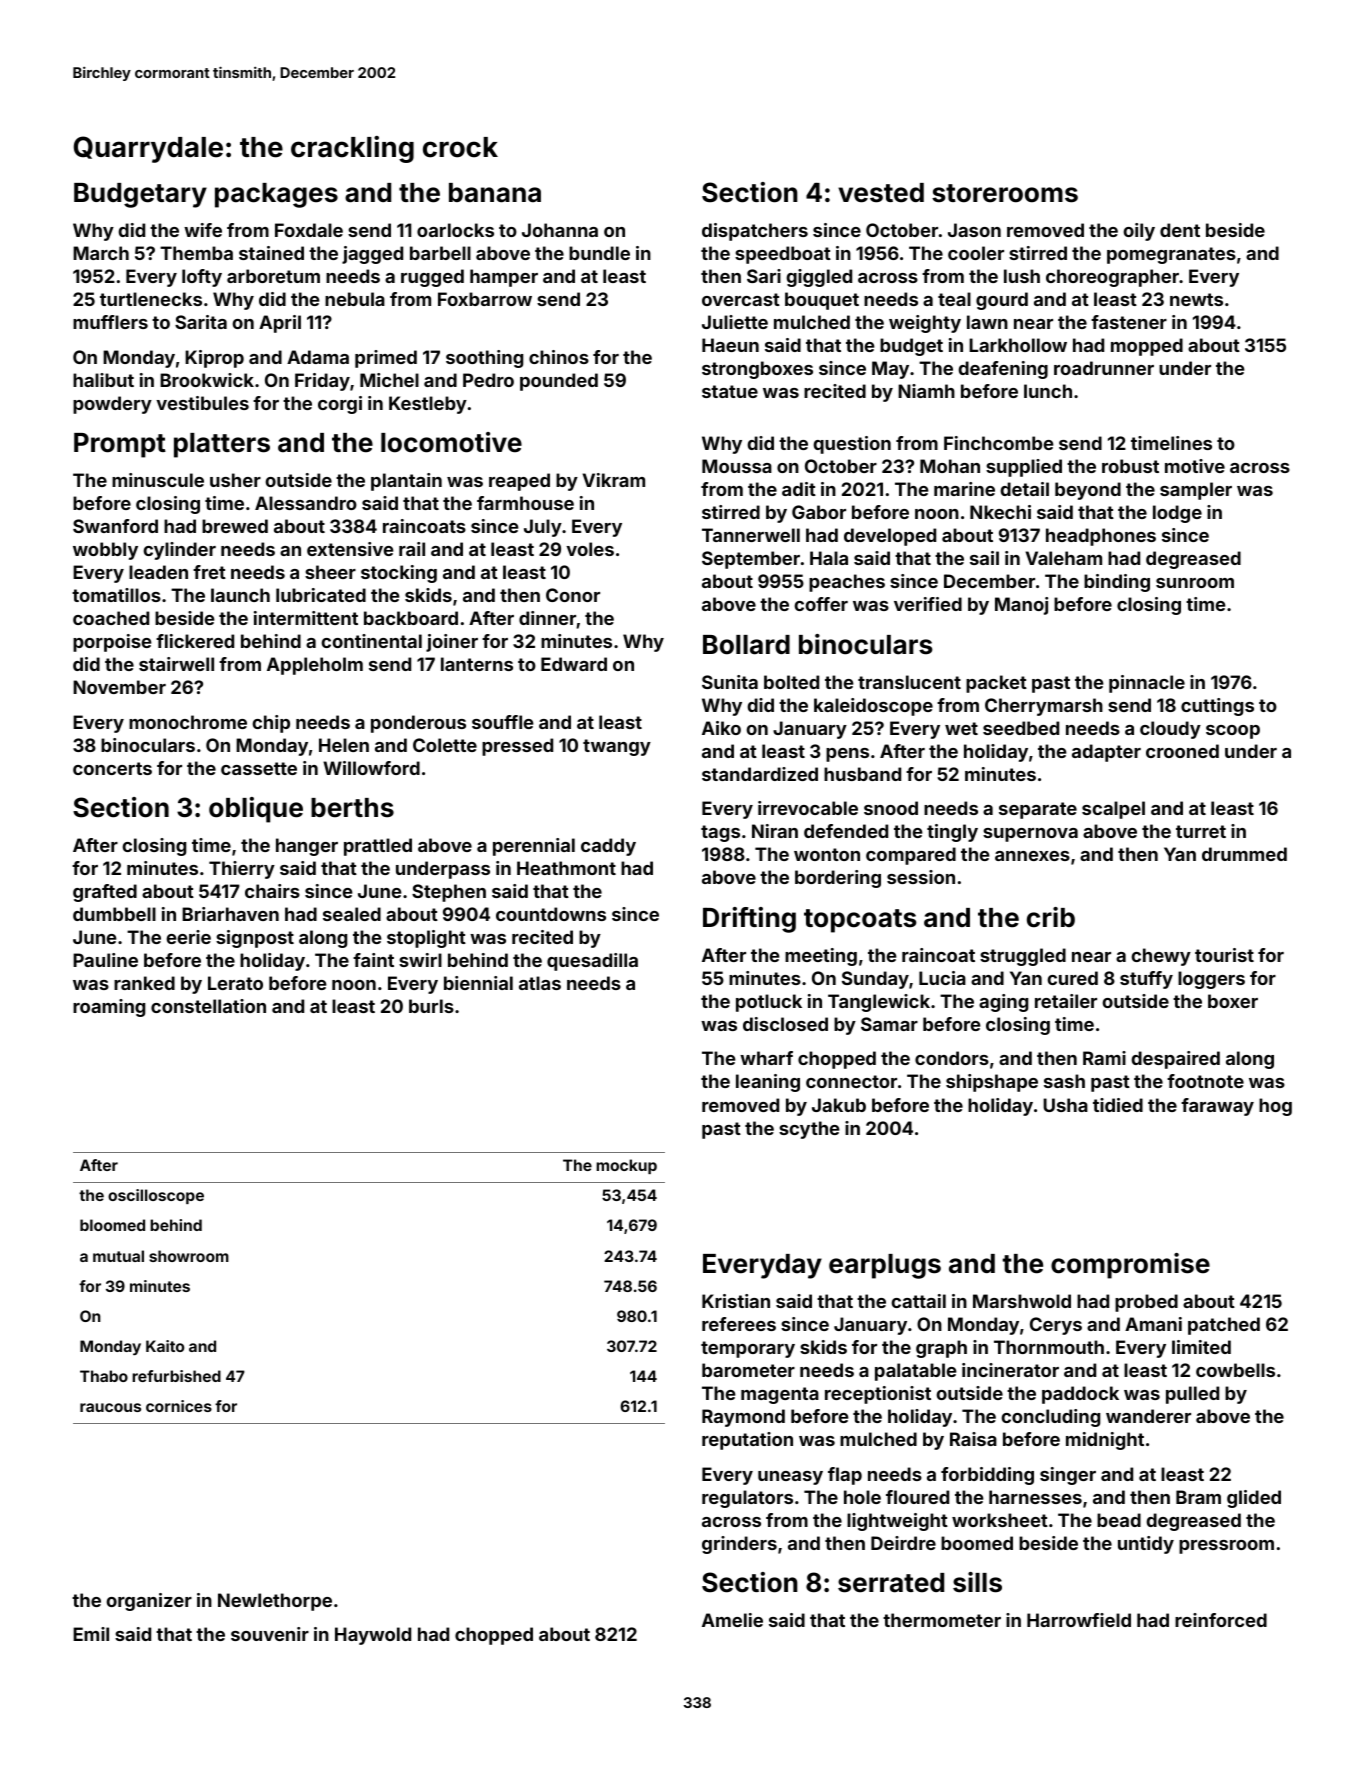 This document has height=1768, width=1366. What do you see at coordinates (732, 1620) in the document?
I see `Amelie` at bounding box center [732, 1620].
